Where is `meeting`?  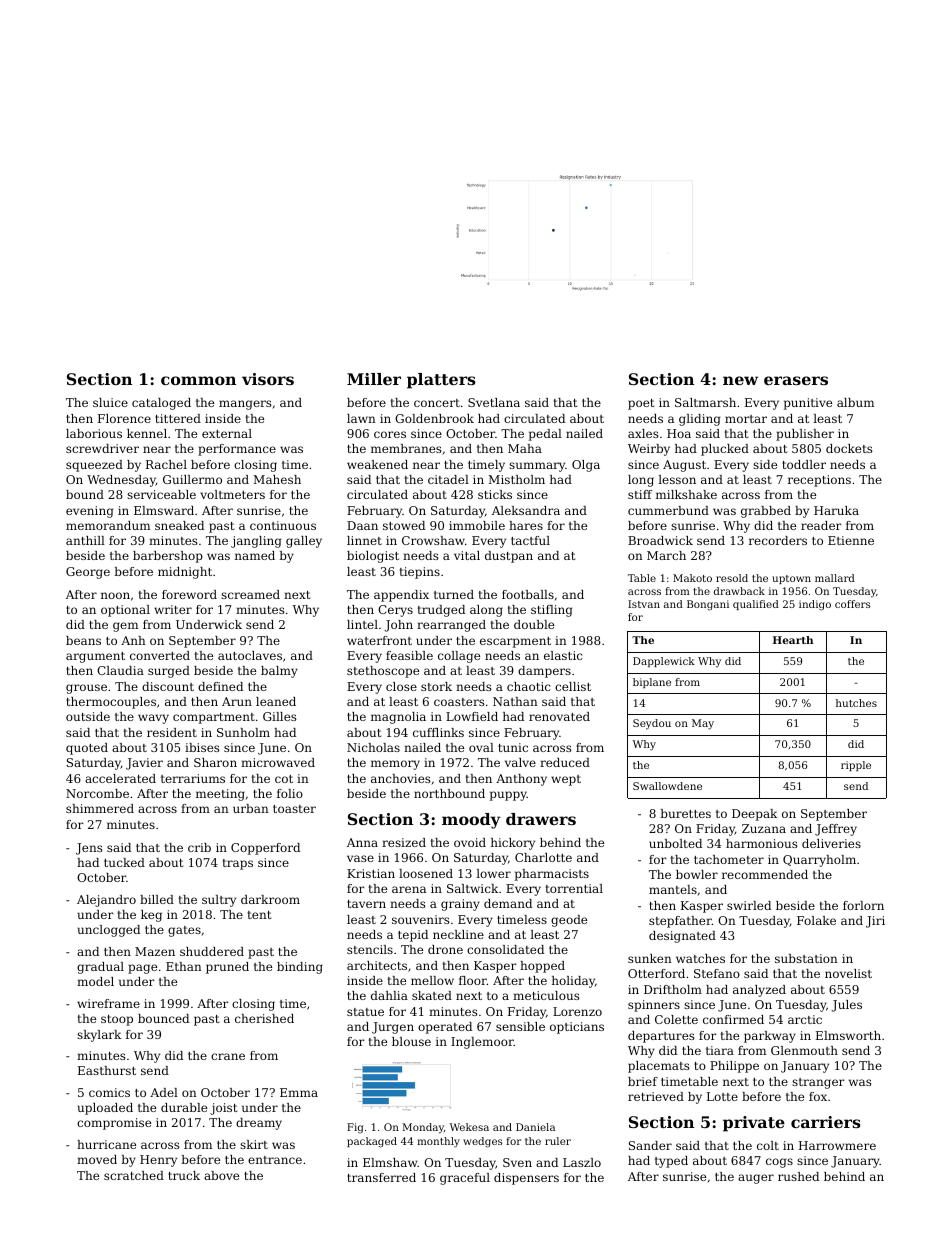
meeting is located at coordinates (220, 795).
